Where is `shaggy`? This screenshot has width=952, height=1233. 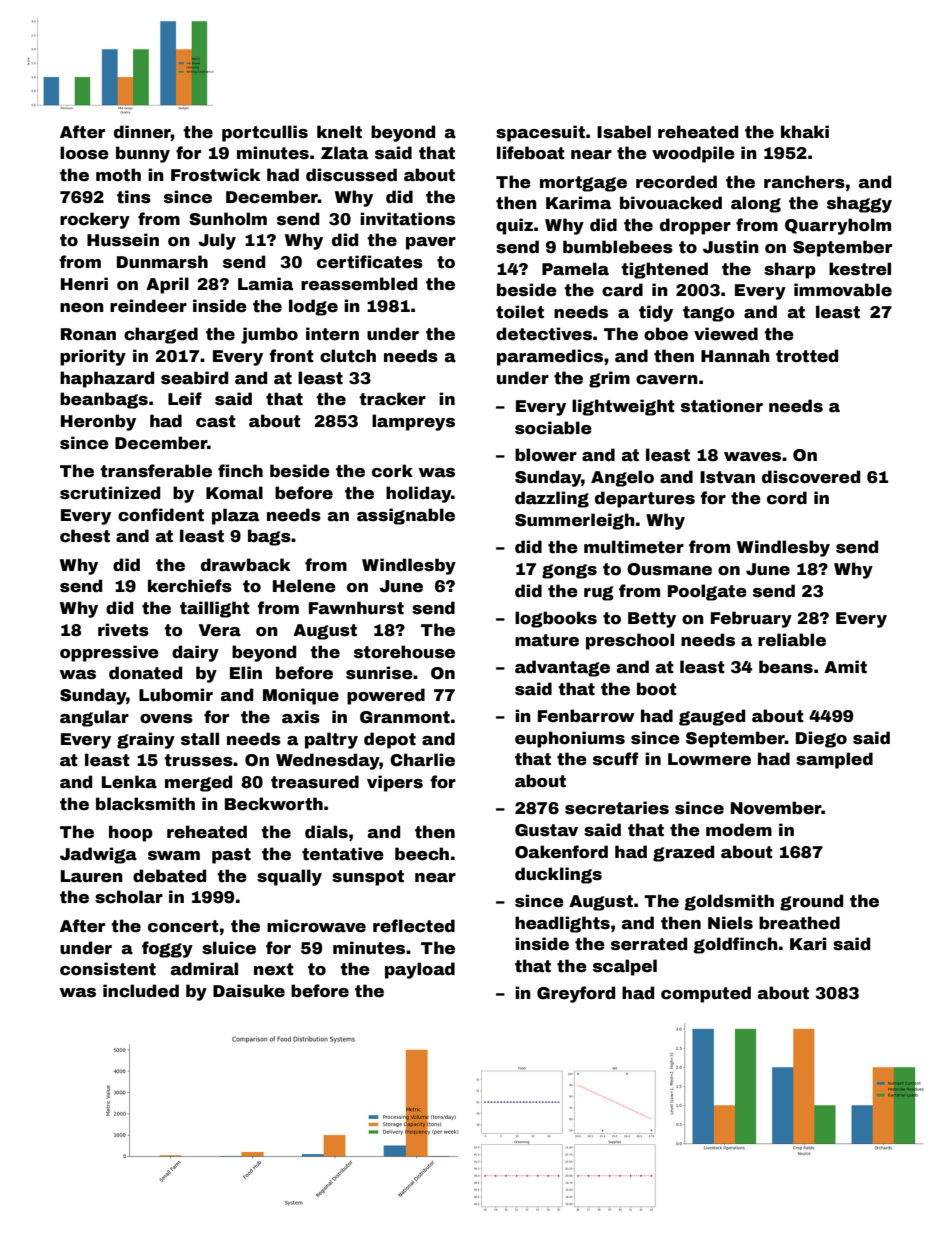 shaggy is located at coordinates (859, 204).
